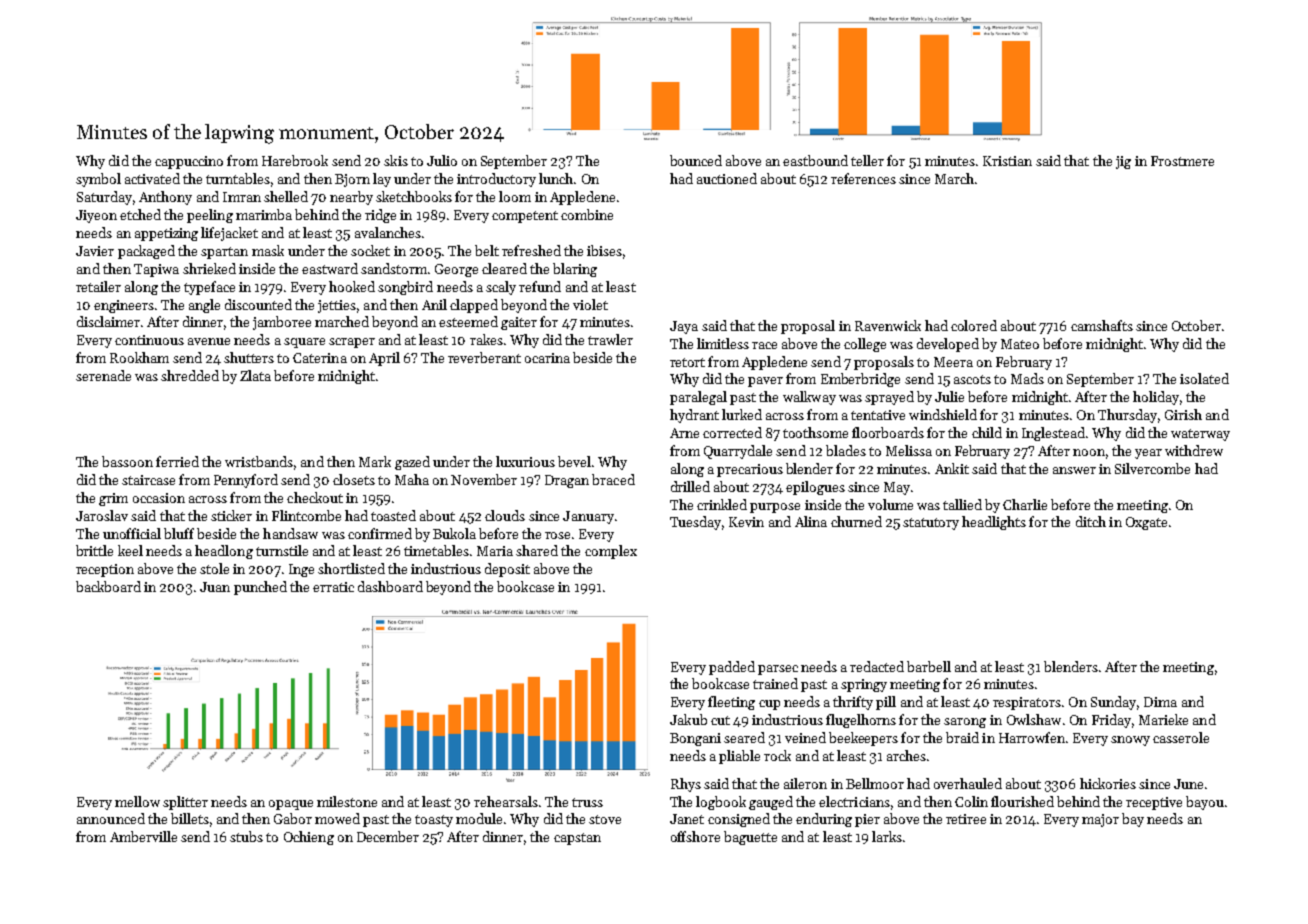  Describe the element at coordinates (966, 819) in the screenshot. I see `retiree` at that location.
